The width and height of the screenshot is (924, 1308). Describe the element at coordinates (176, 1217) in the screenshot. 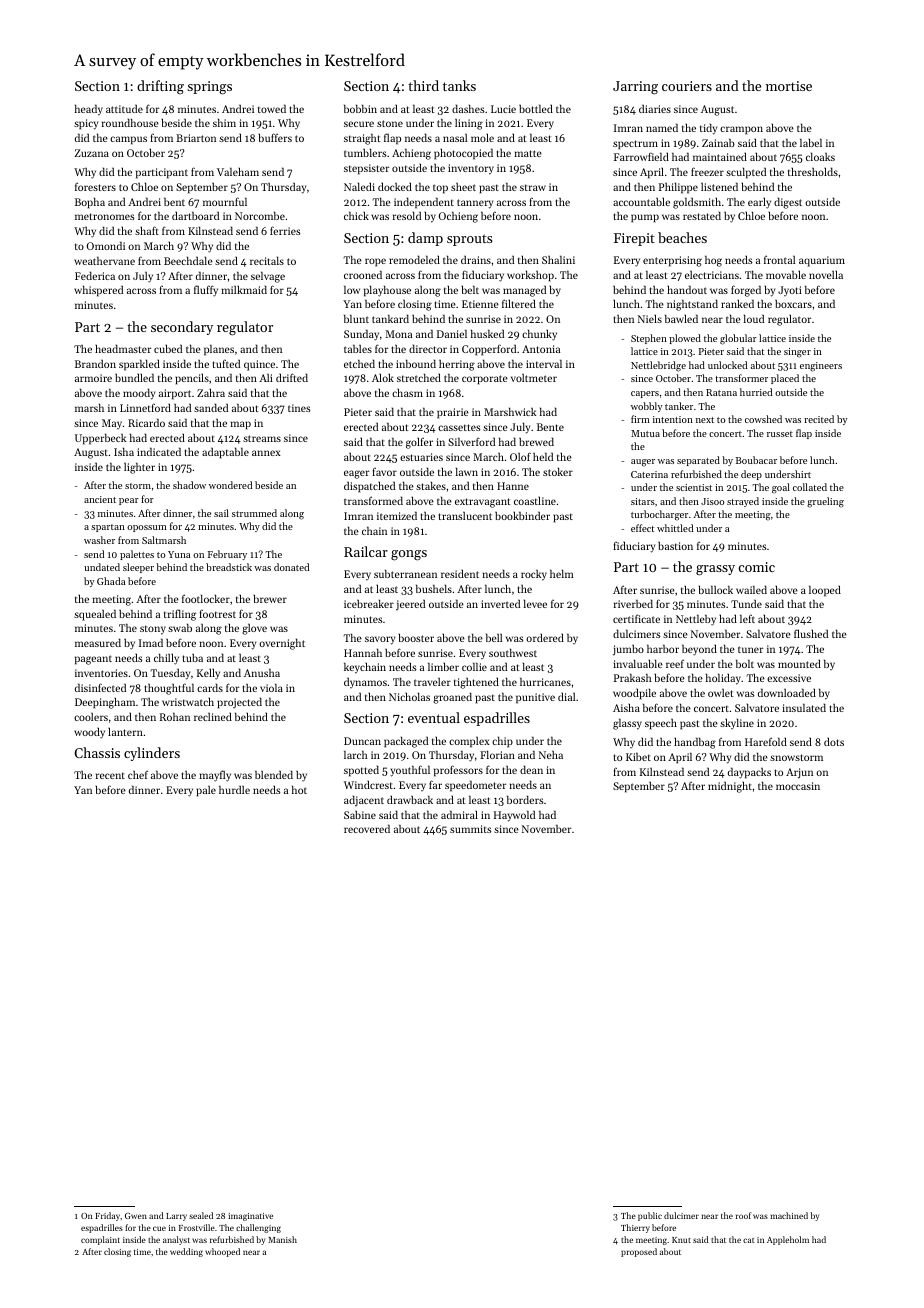

I see `Larry` at that location.
